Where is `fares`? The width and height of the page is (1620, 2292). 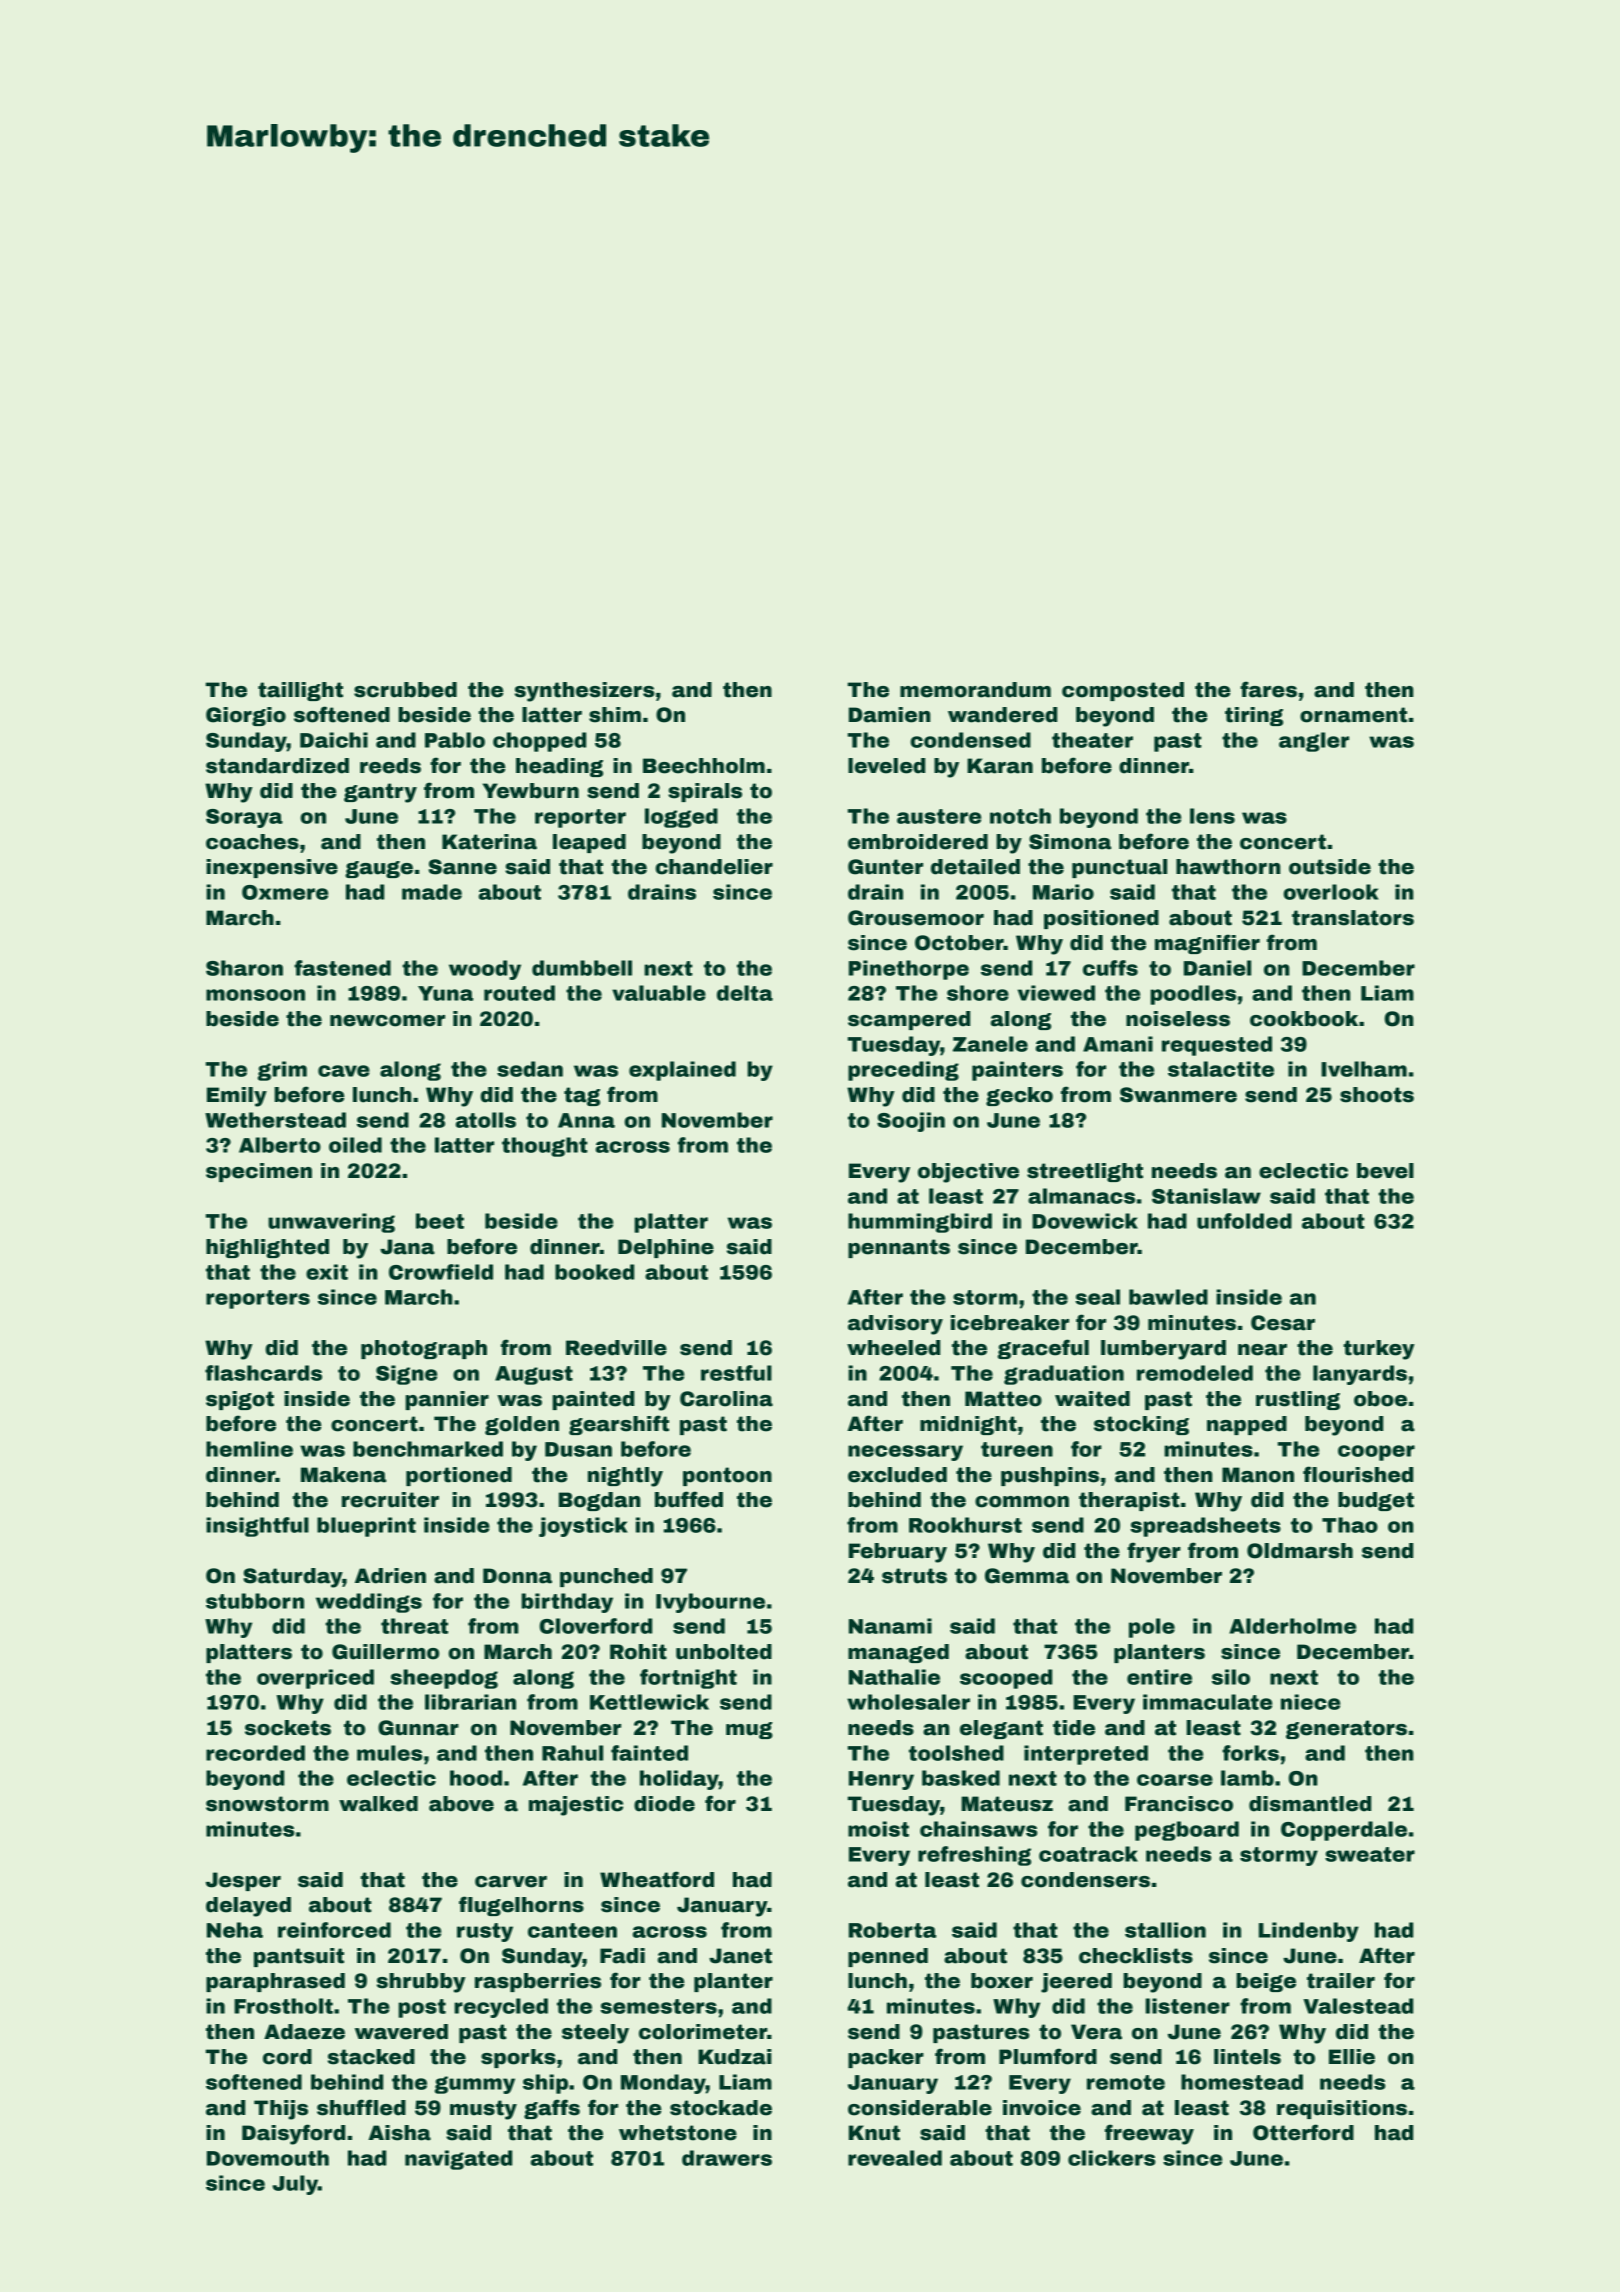 fares is located at coordinates (1268, 689).
